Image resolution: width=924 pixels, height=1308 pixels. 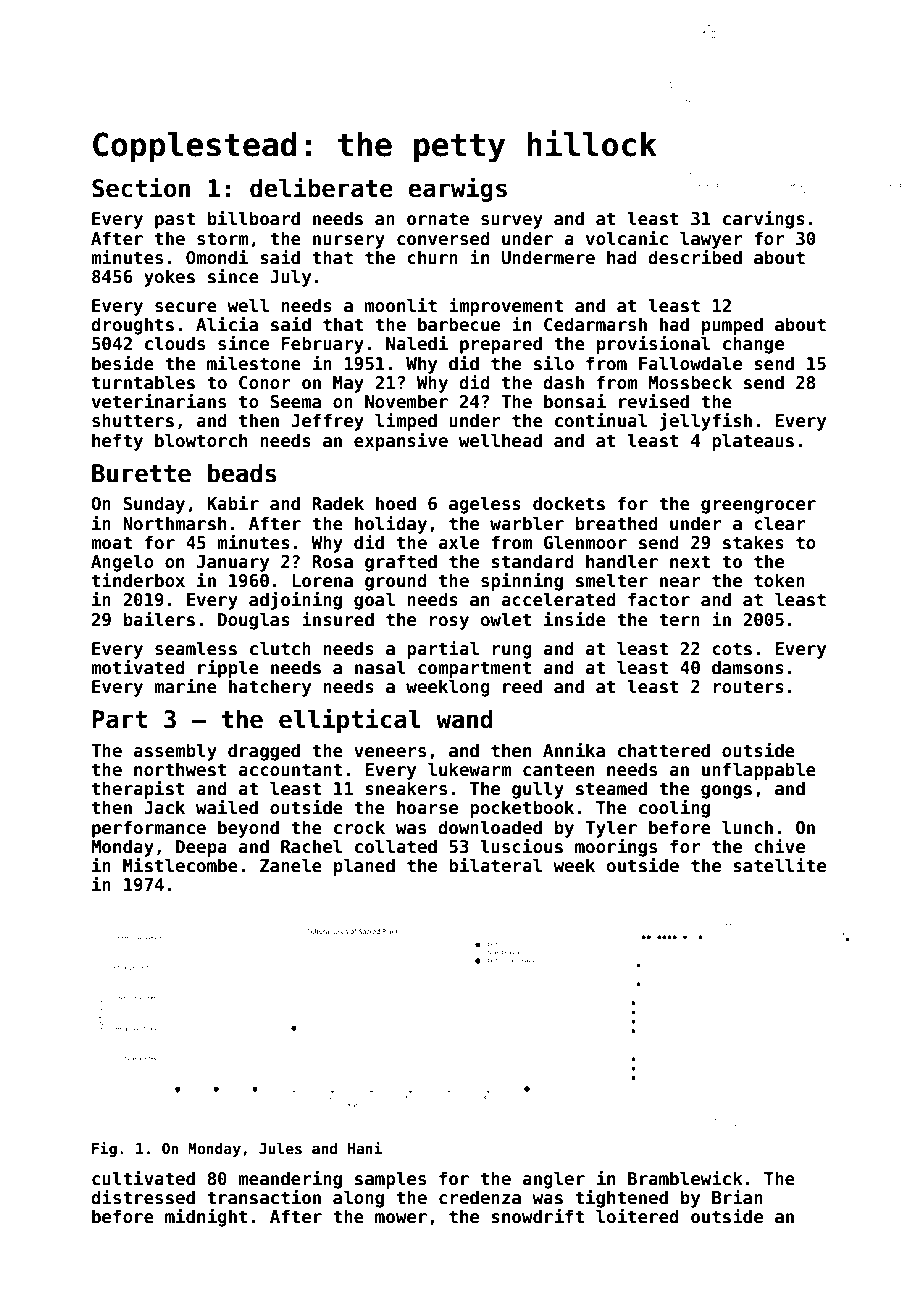 What do you see at coordinates (706, 422) in the screenshot?
I see `jellyfish` at bounding box center [706, 422].
